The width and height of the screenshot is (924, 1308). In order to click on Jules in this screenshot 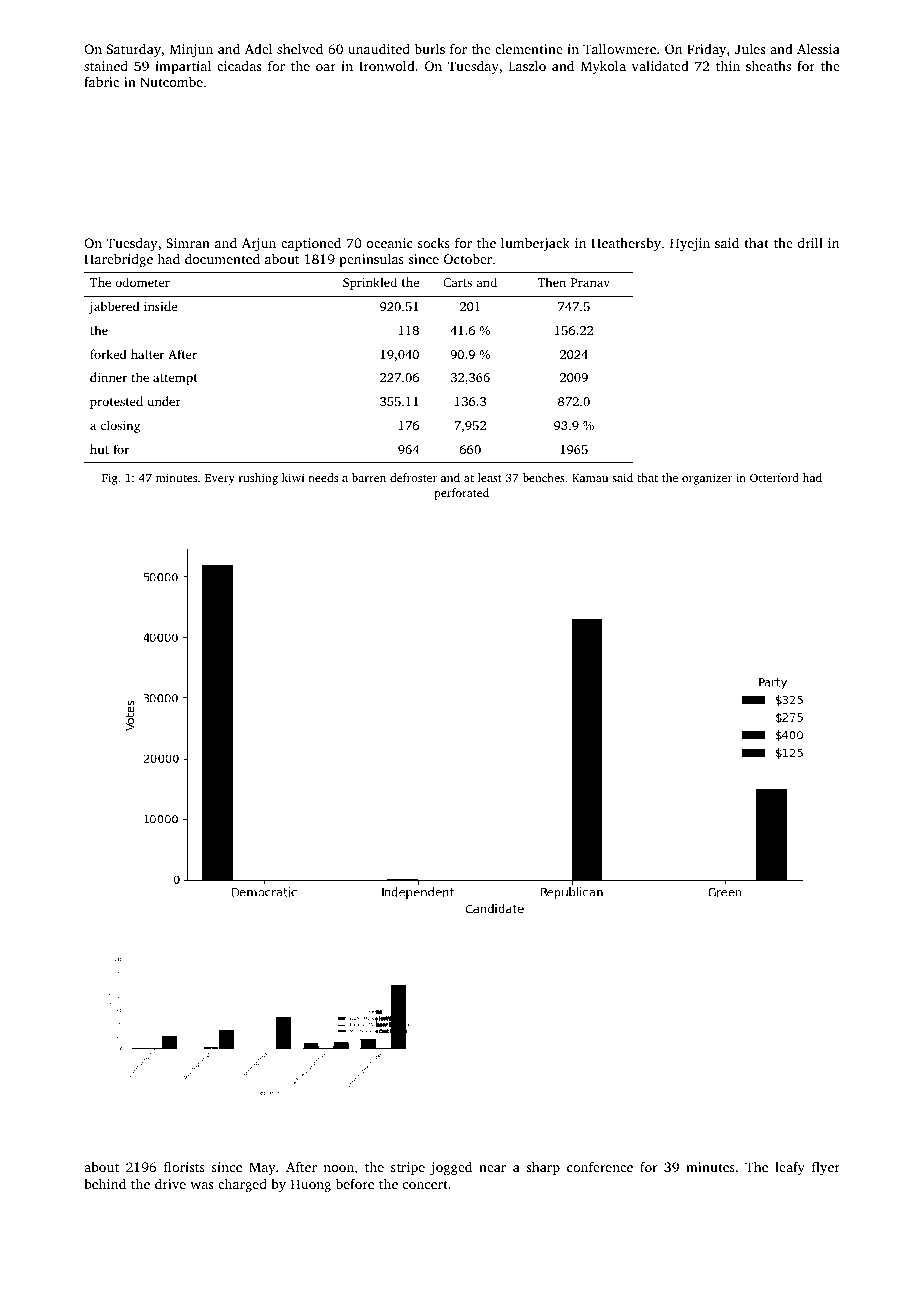, I will do `click(750, 48)`.
